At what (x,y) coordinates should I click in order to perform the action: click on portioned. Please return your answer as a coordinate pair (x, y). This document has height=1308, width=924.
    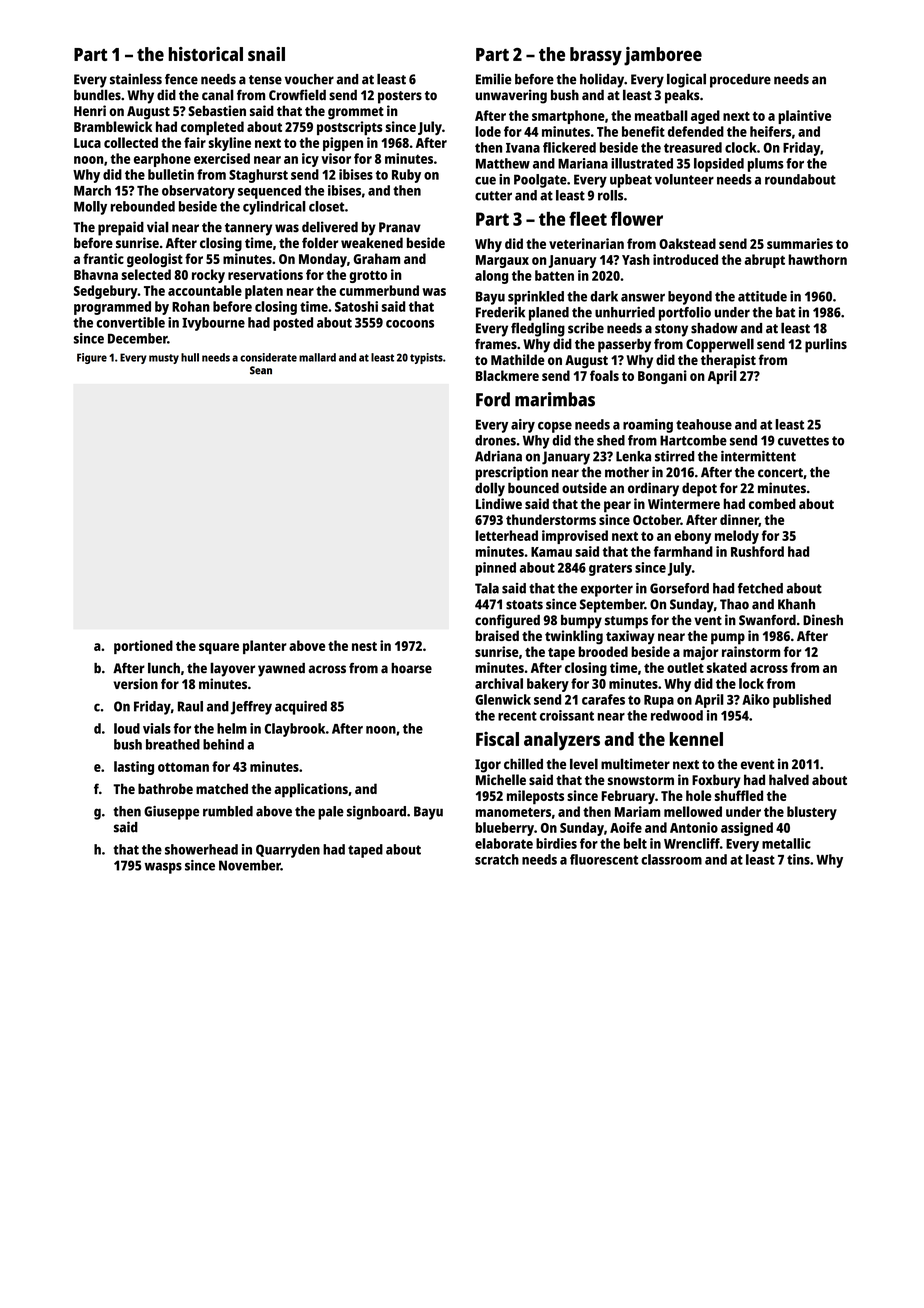
    Looking at the image, I should click on (143, 647).
